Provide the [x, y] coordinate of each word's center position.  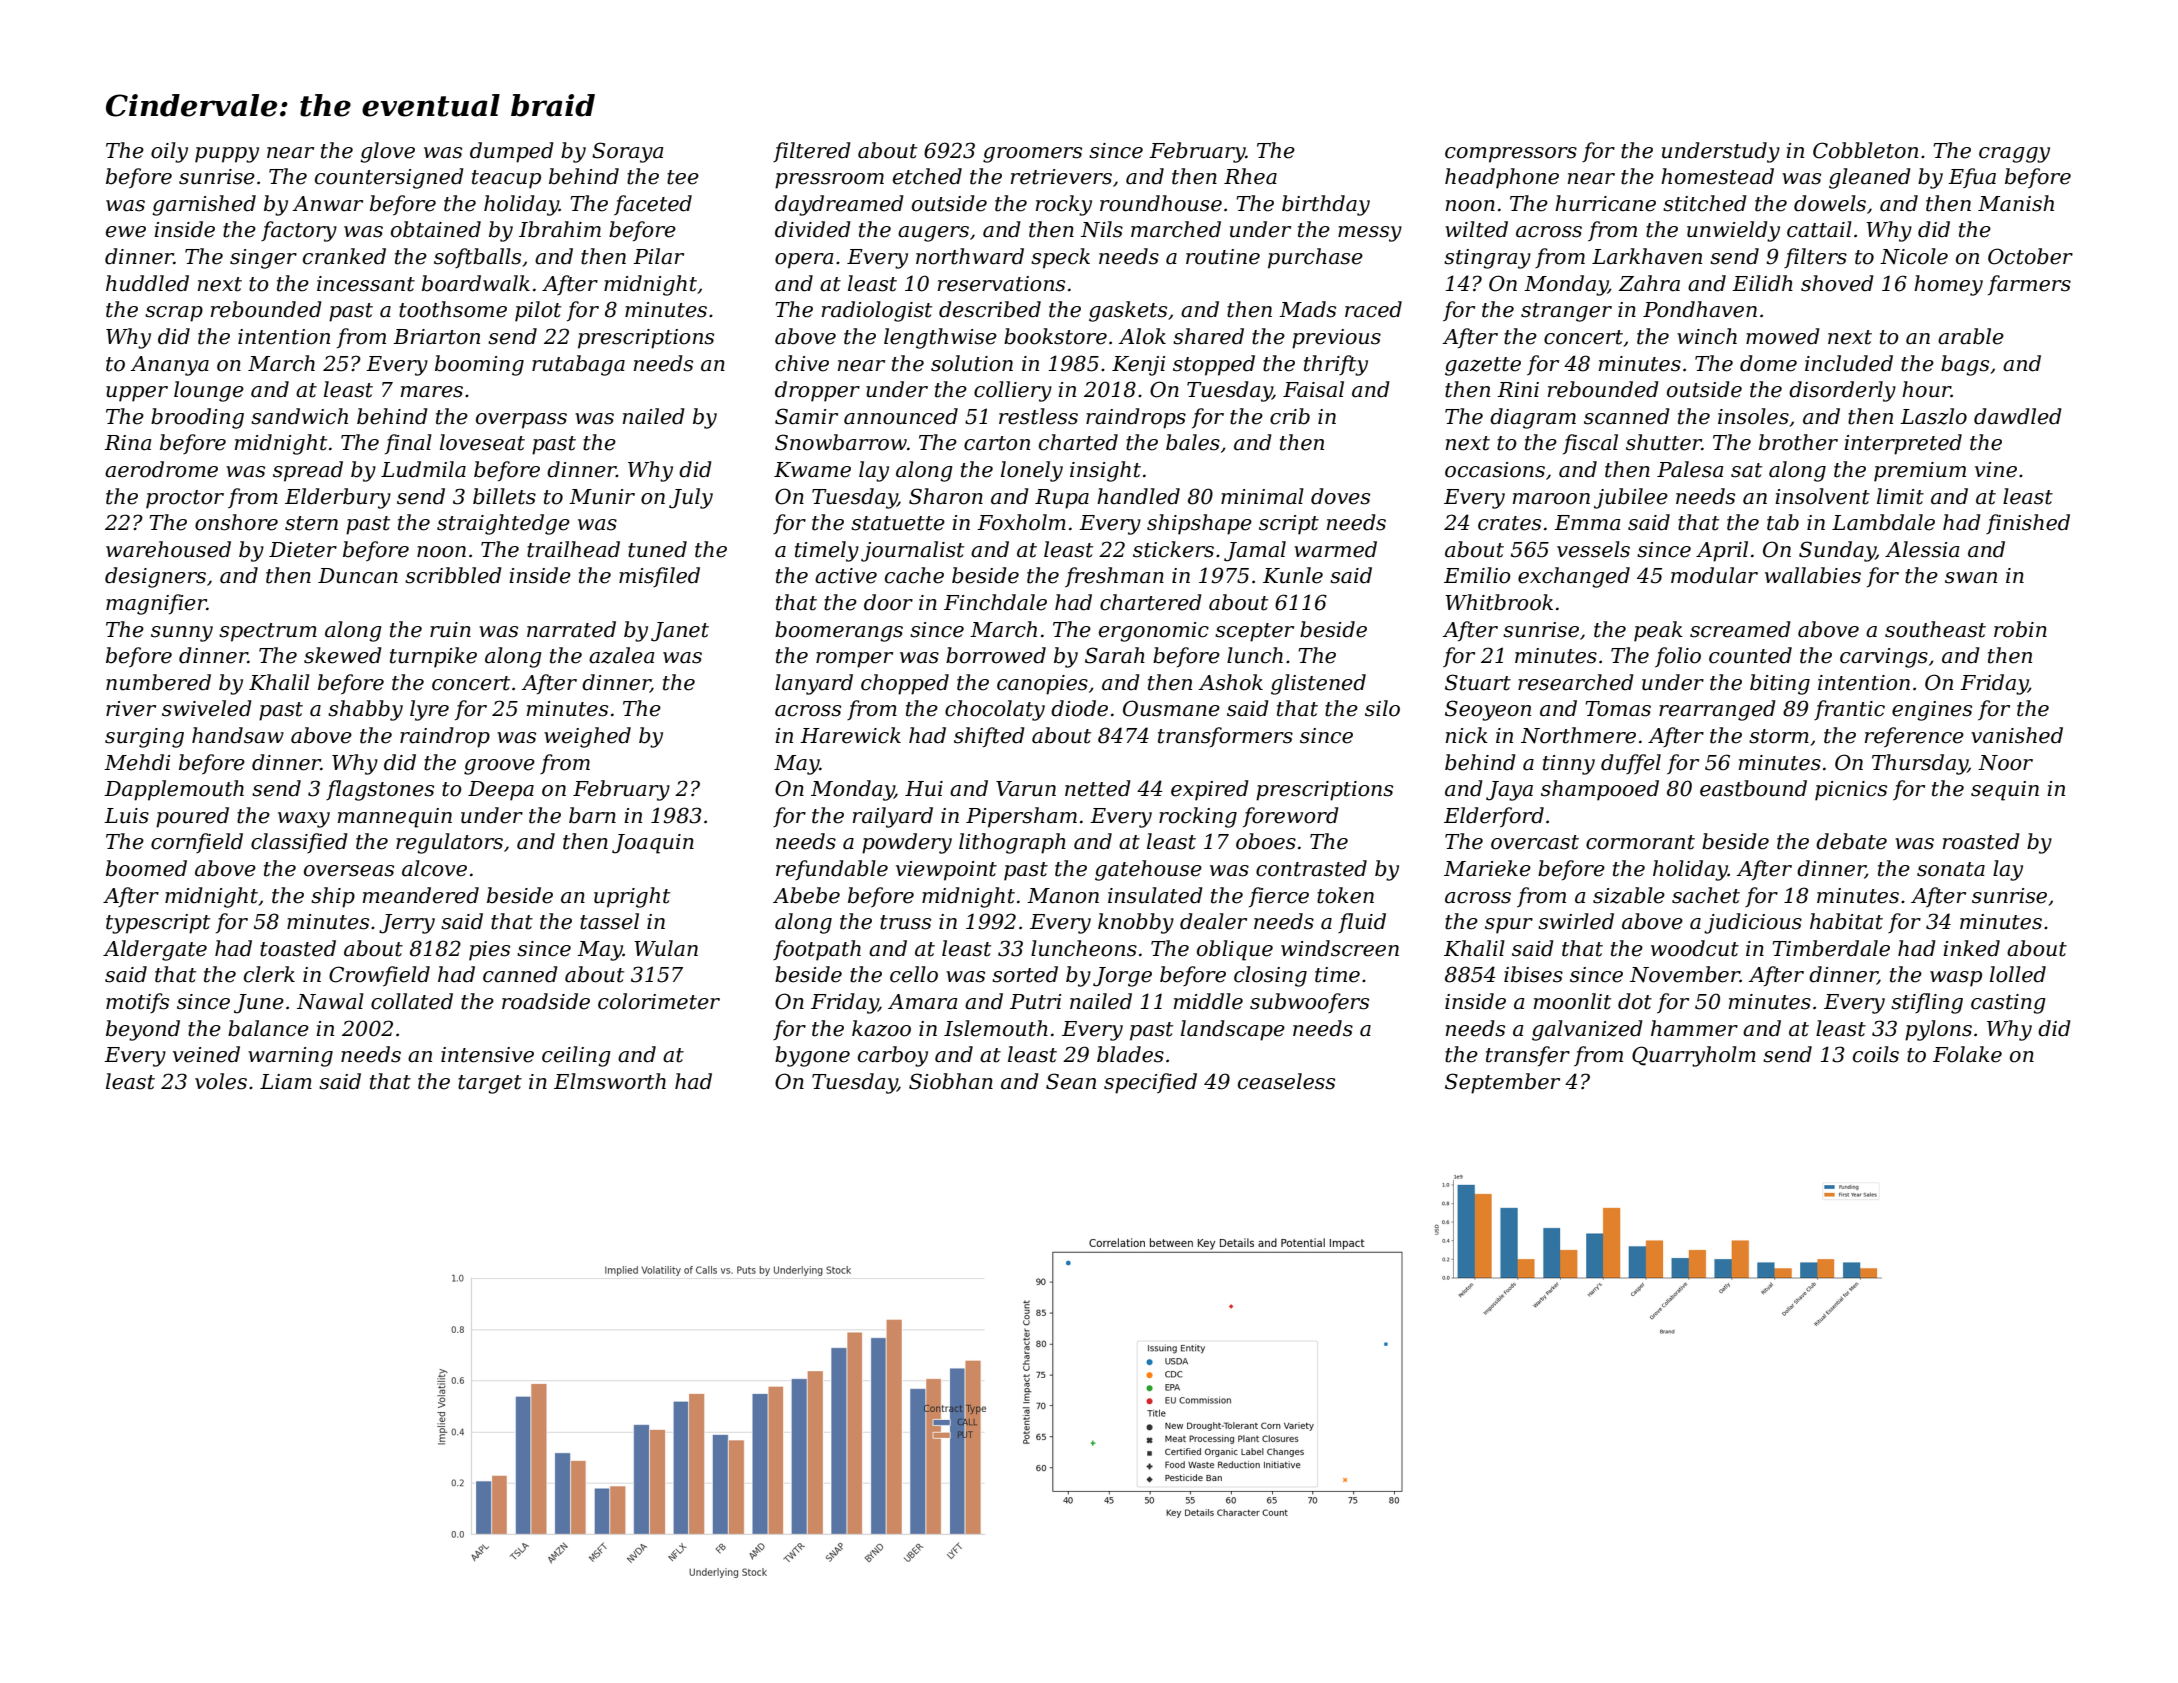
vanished [2017, 735]
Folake [1967, 1054]
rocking [1198, 817]
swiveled [207, 708]
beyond [143, 1030]
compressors [1511, 155]
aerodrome [161, 469]
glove [387, 152]
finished [2028, 524]
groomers [1032, 155]
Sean [1071, 1081]
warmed [1335, 549]
